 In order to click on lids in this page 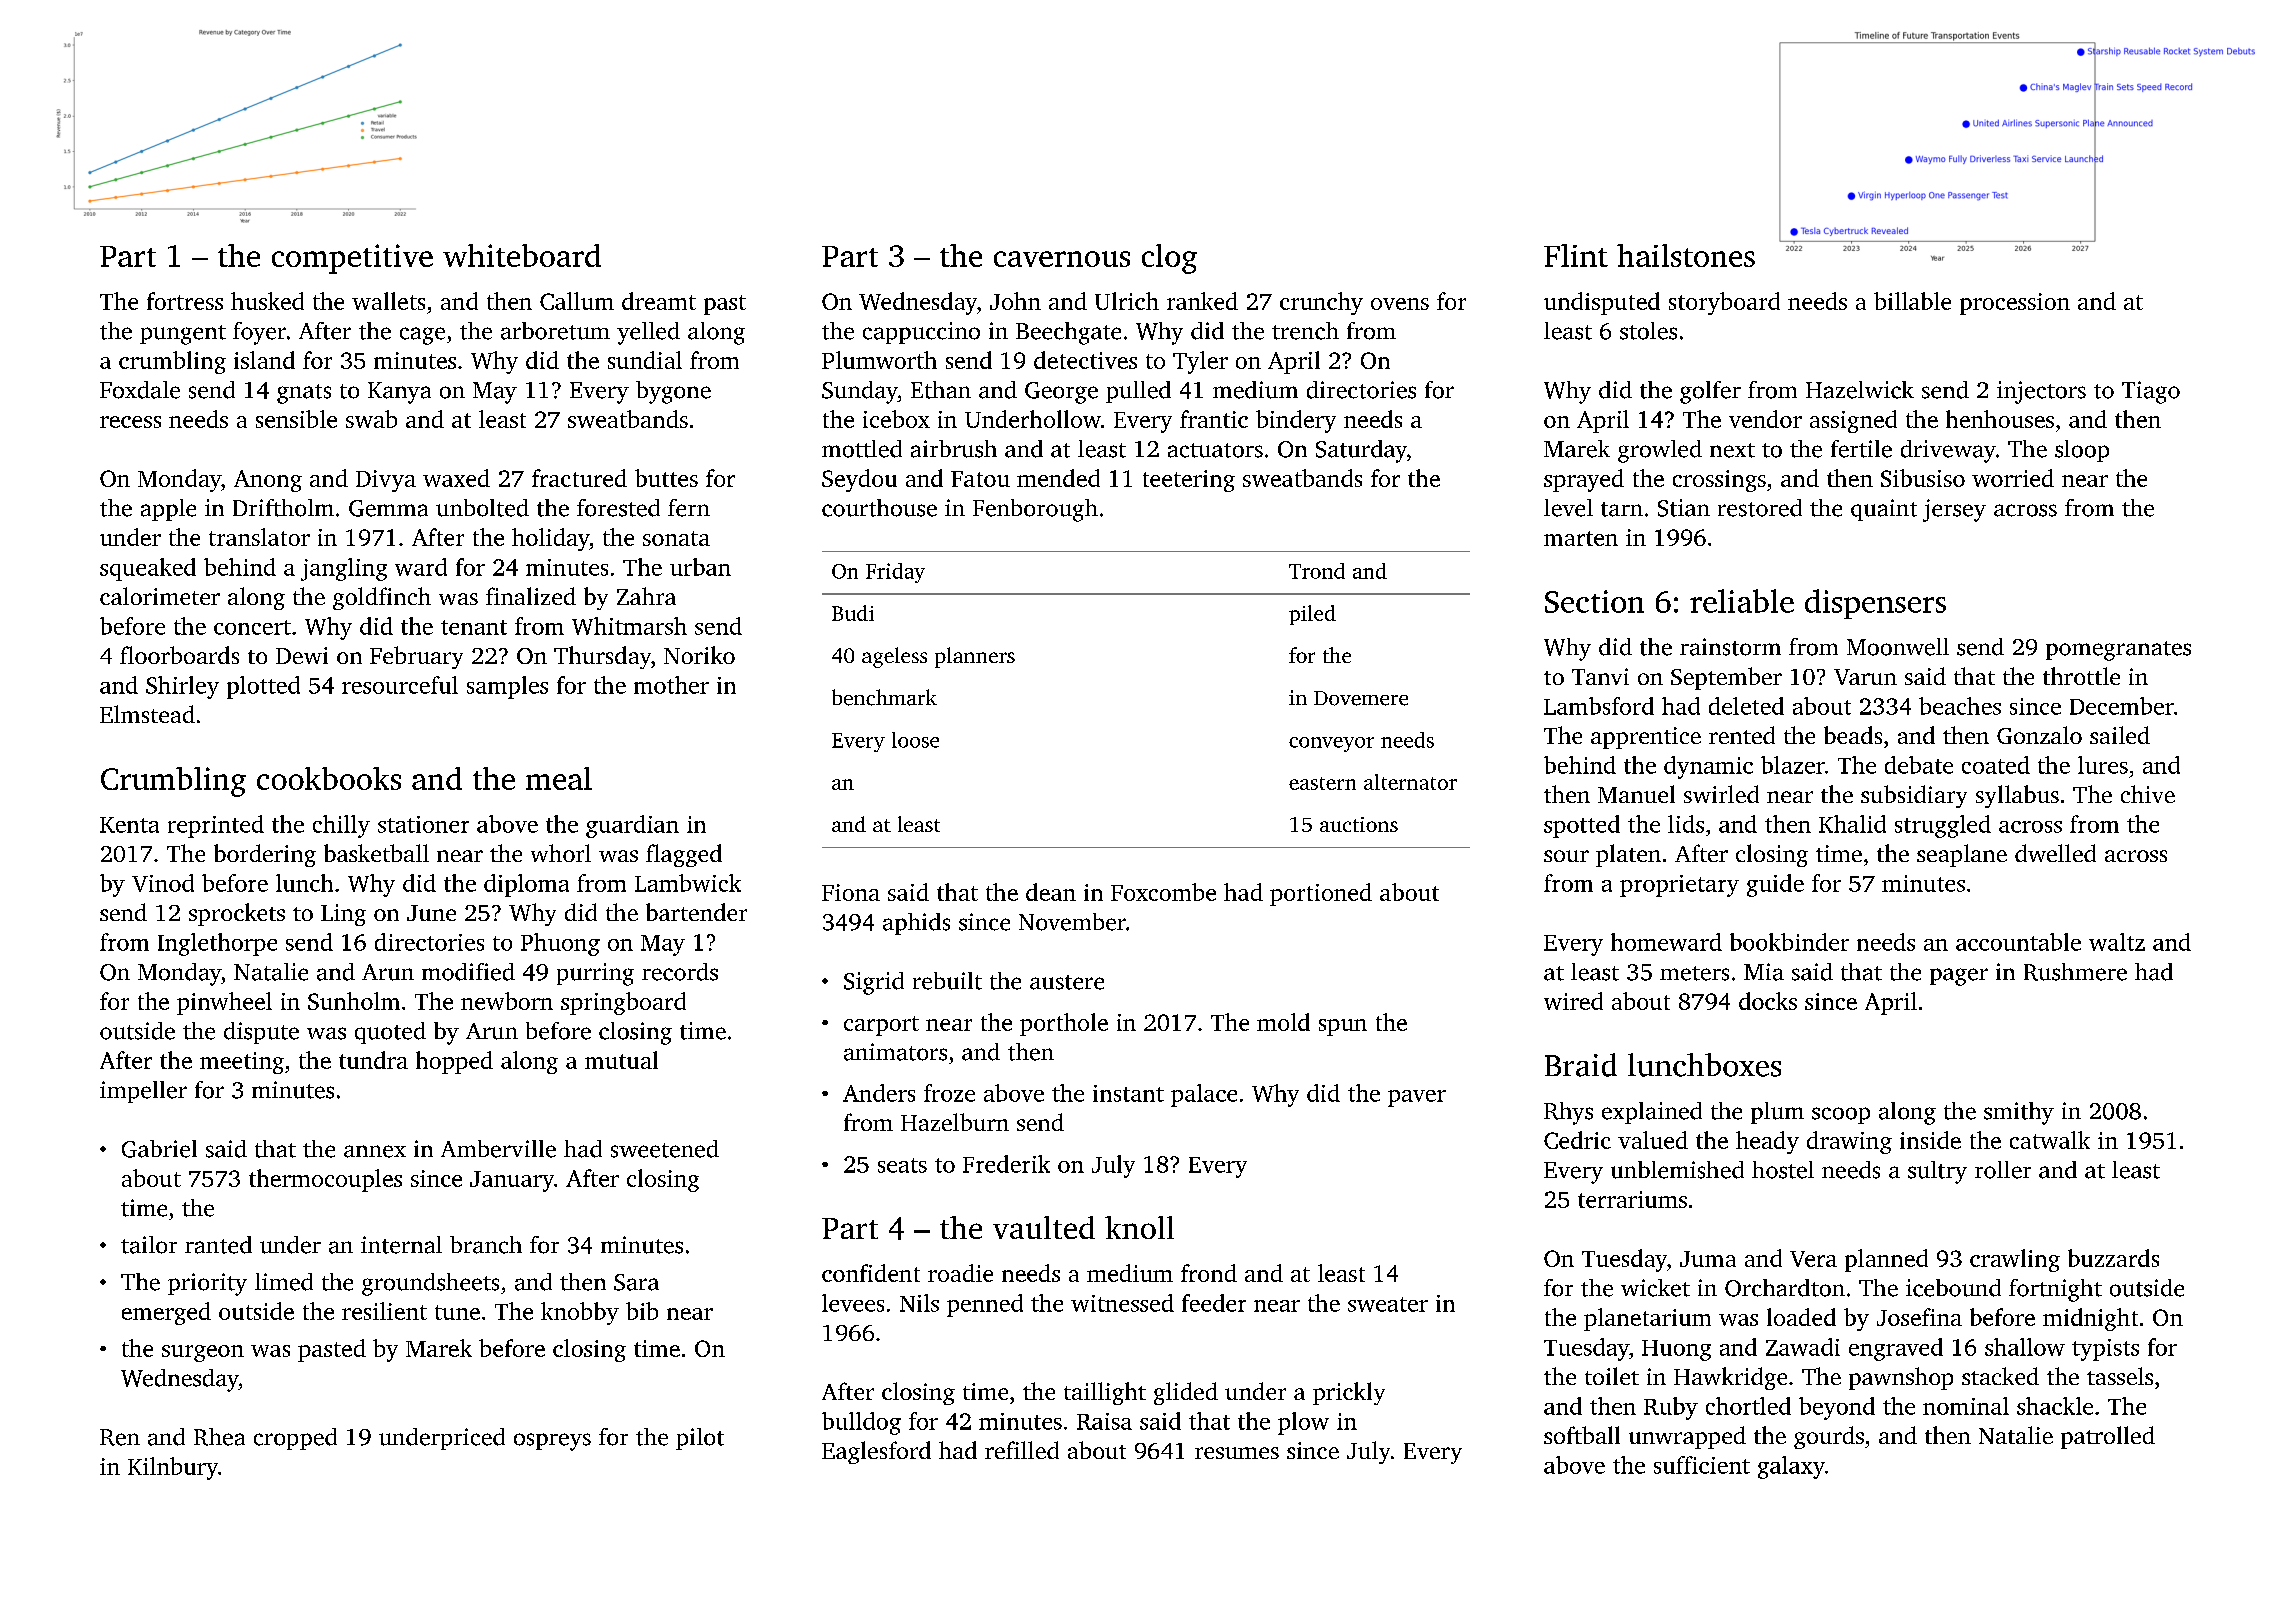, I will do `click(1686, 824)`.
